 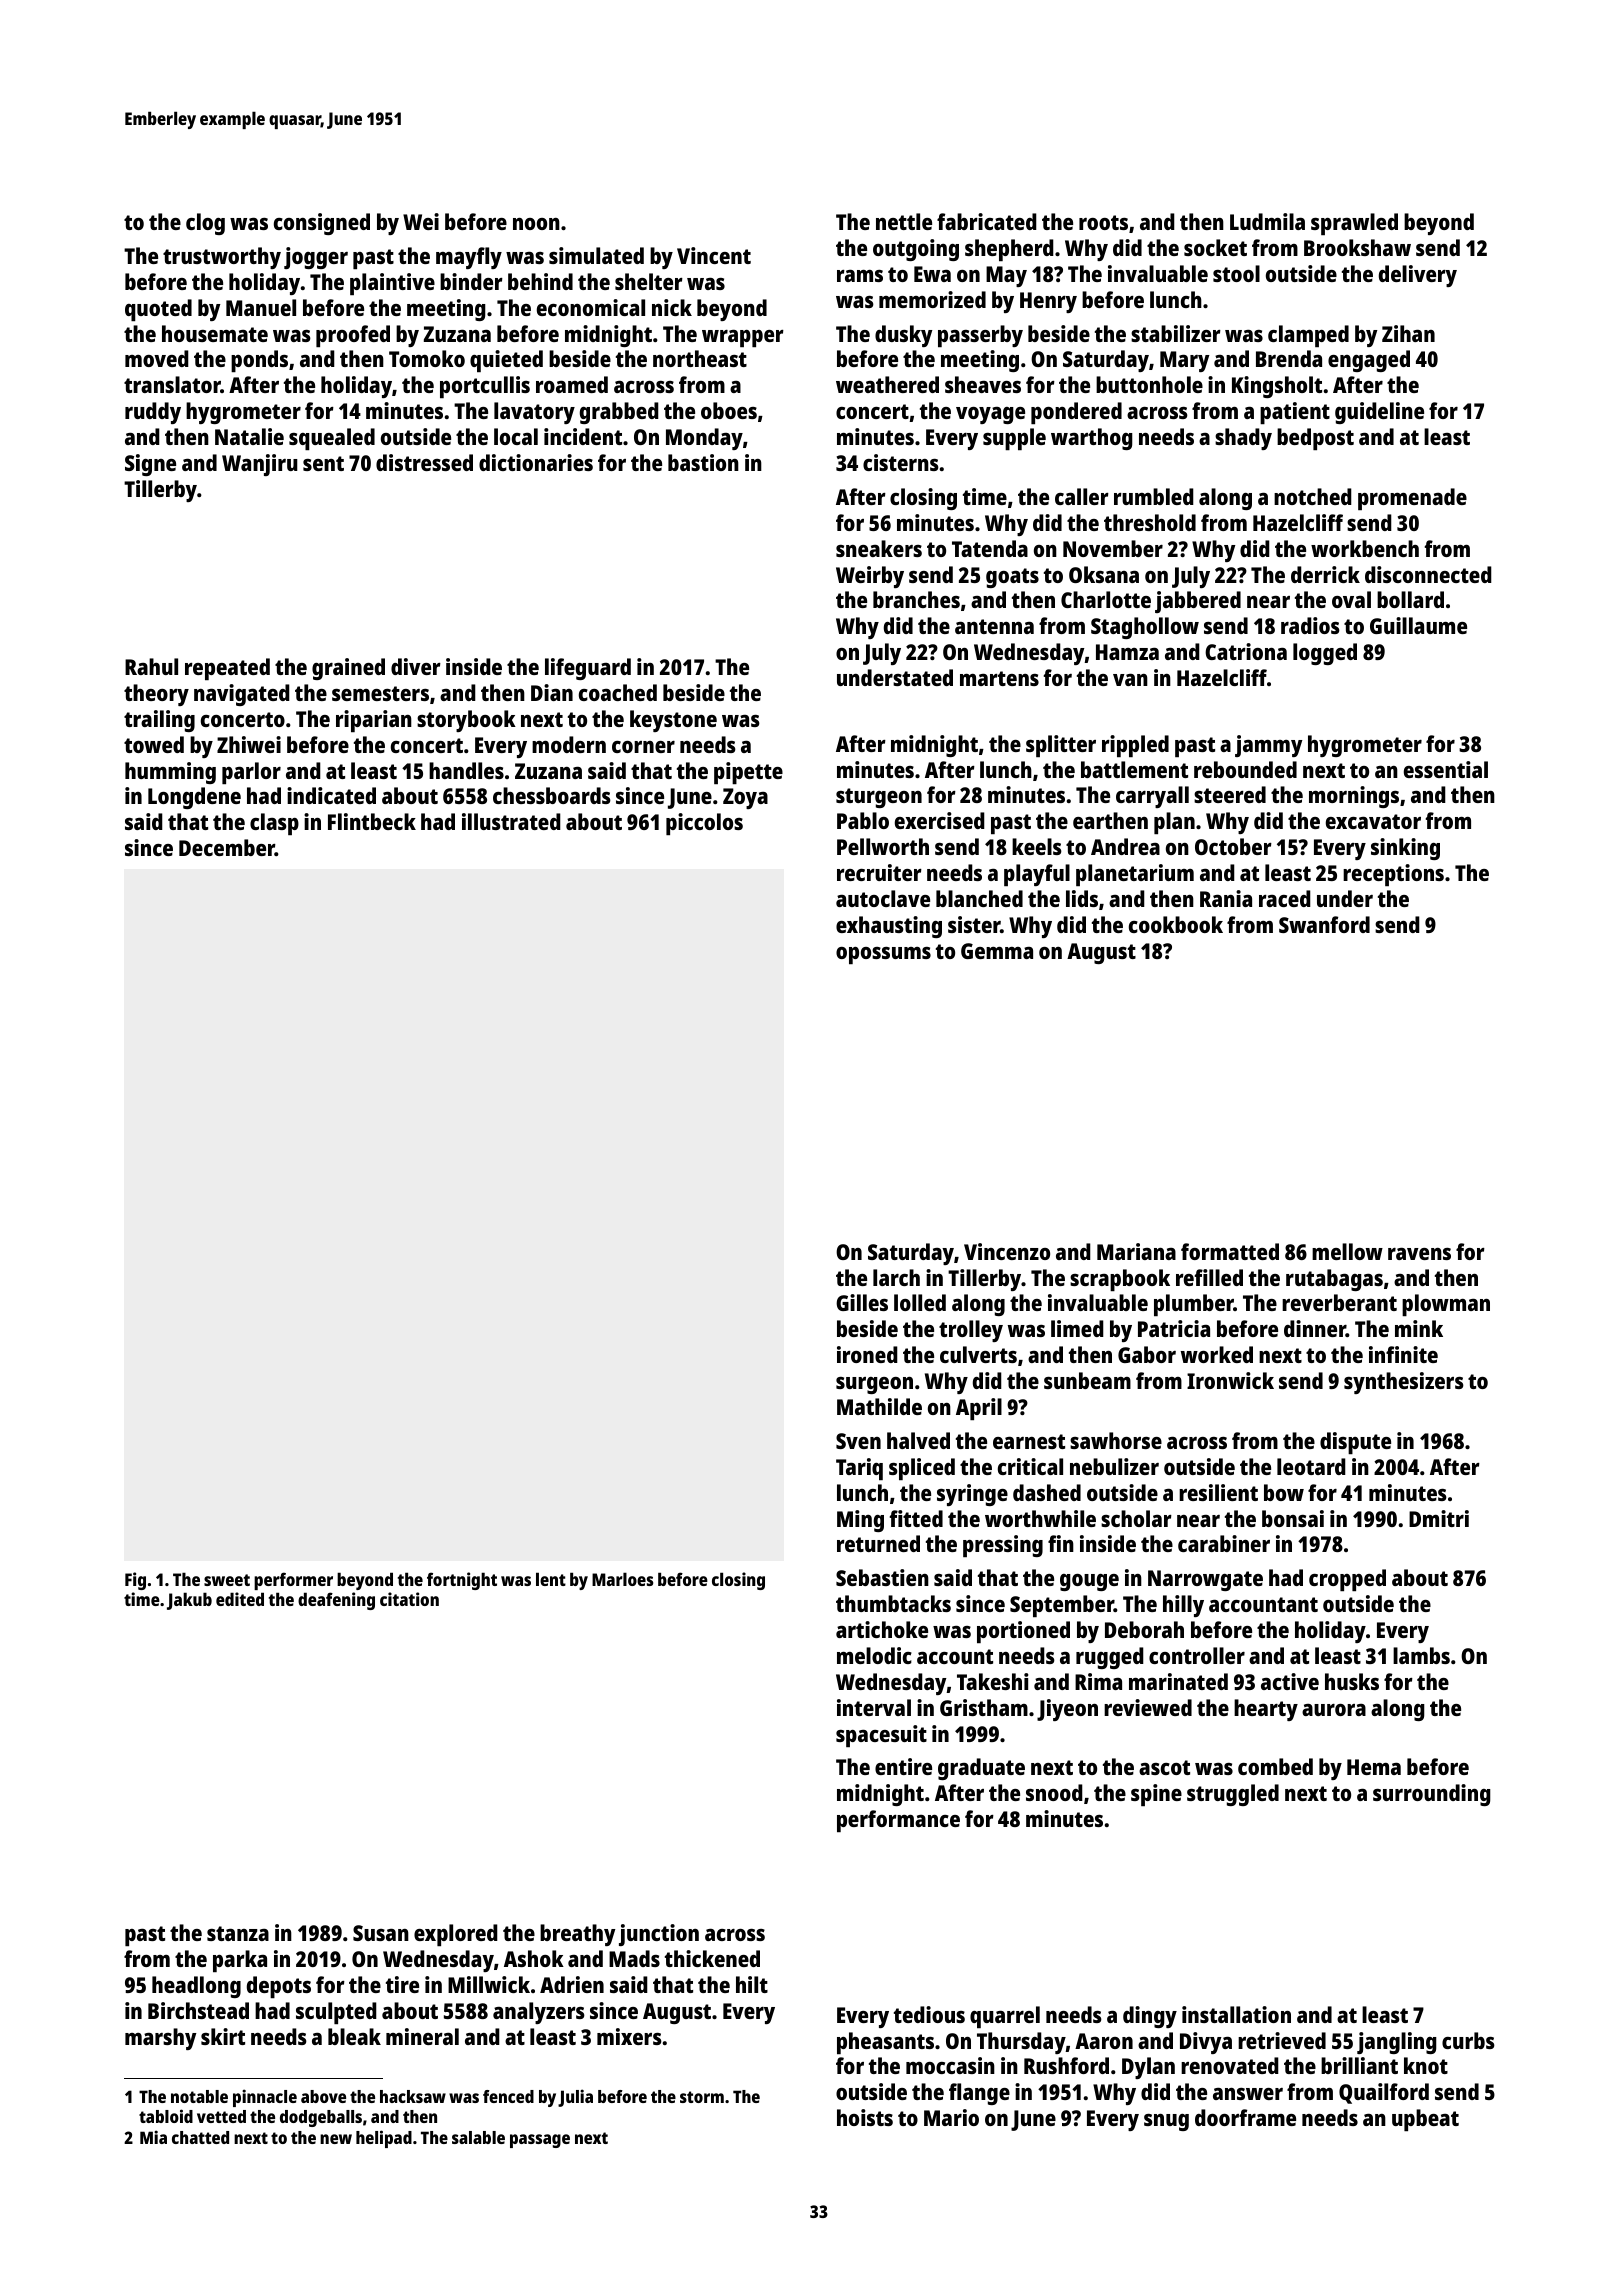 What do you see at coordinates (227, 847) in the image?
I see `December` at bounding box center [227, 847].
